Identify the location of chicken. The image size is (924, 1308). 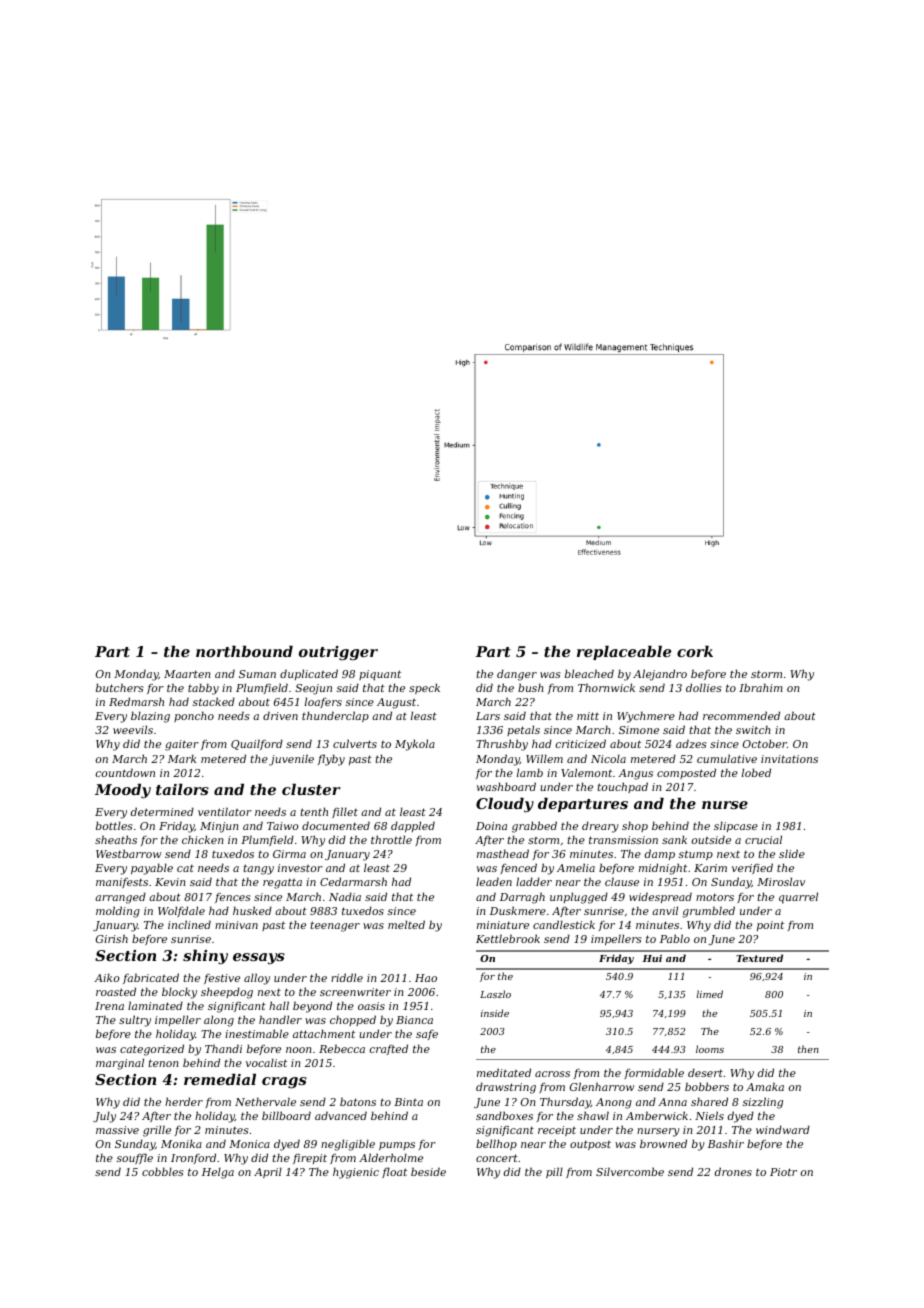
(202, 839).
